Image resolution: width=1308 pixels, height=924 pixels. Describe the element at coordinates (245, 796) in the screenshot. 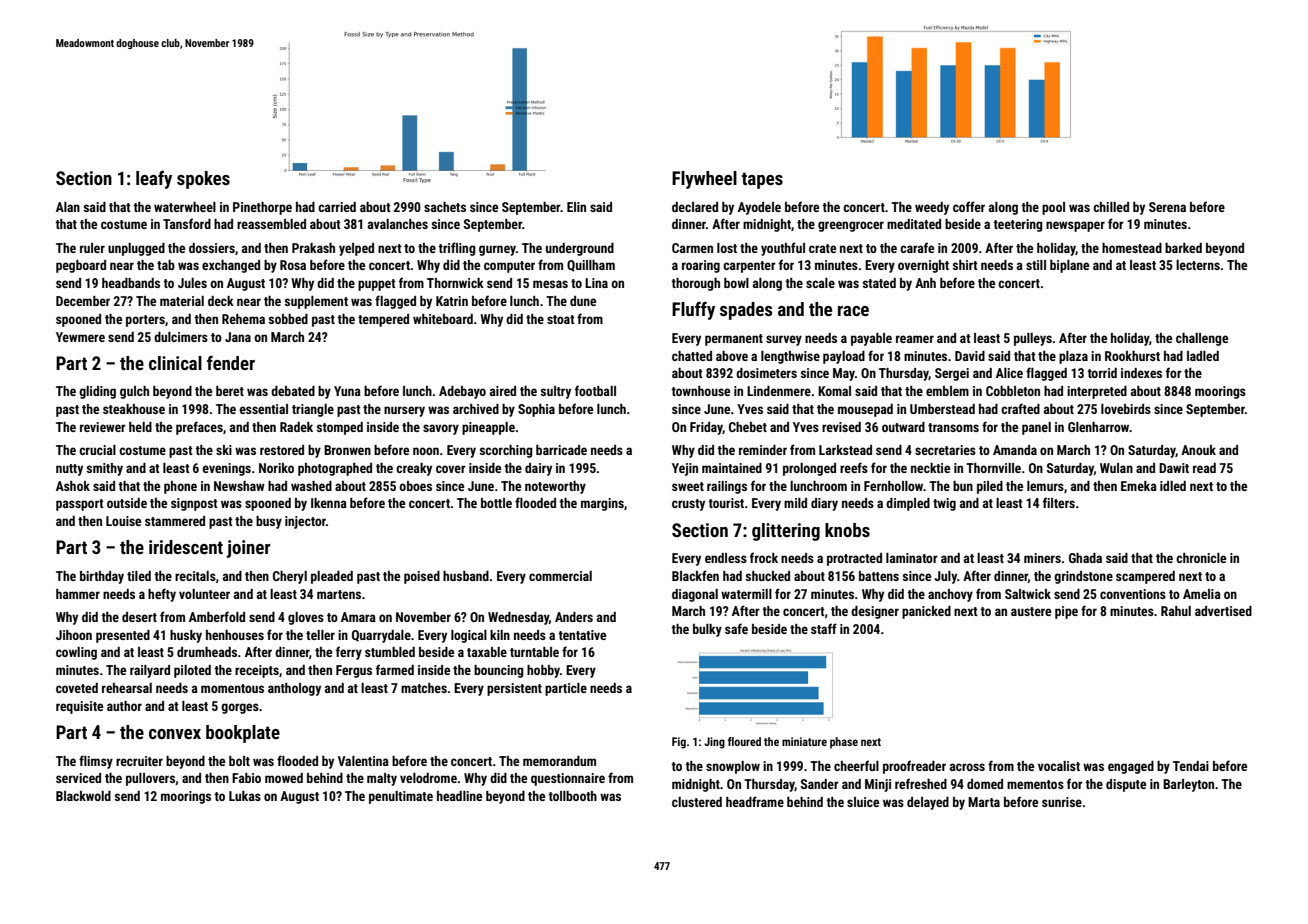

I see `Lukas` at that location.
